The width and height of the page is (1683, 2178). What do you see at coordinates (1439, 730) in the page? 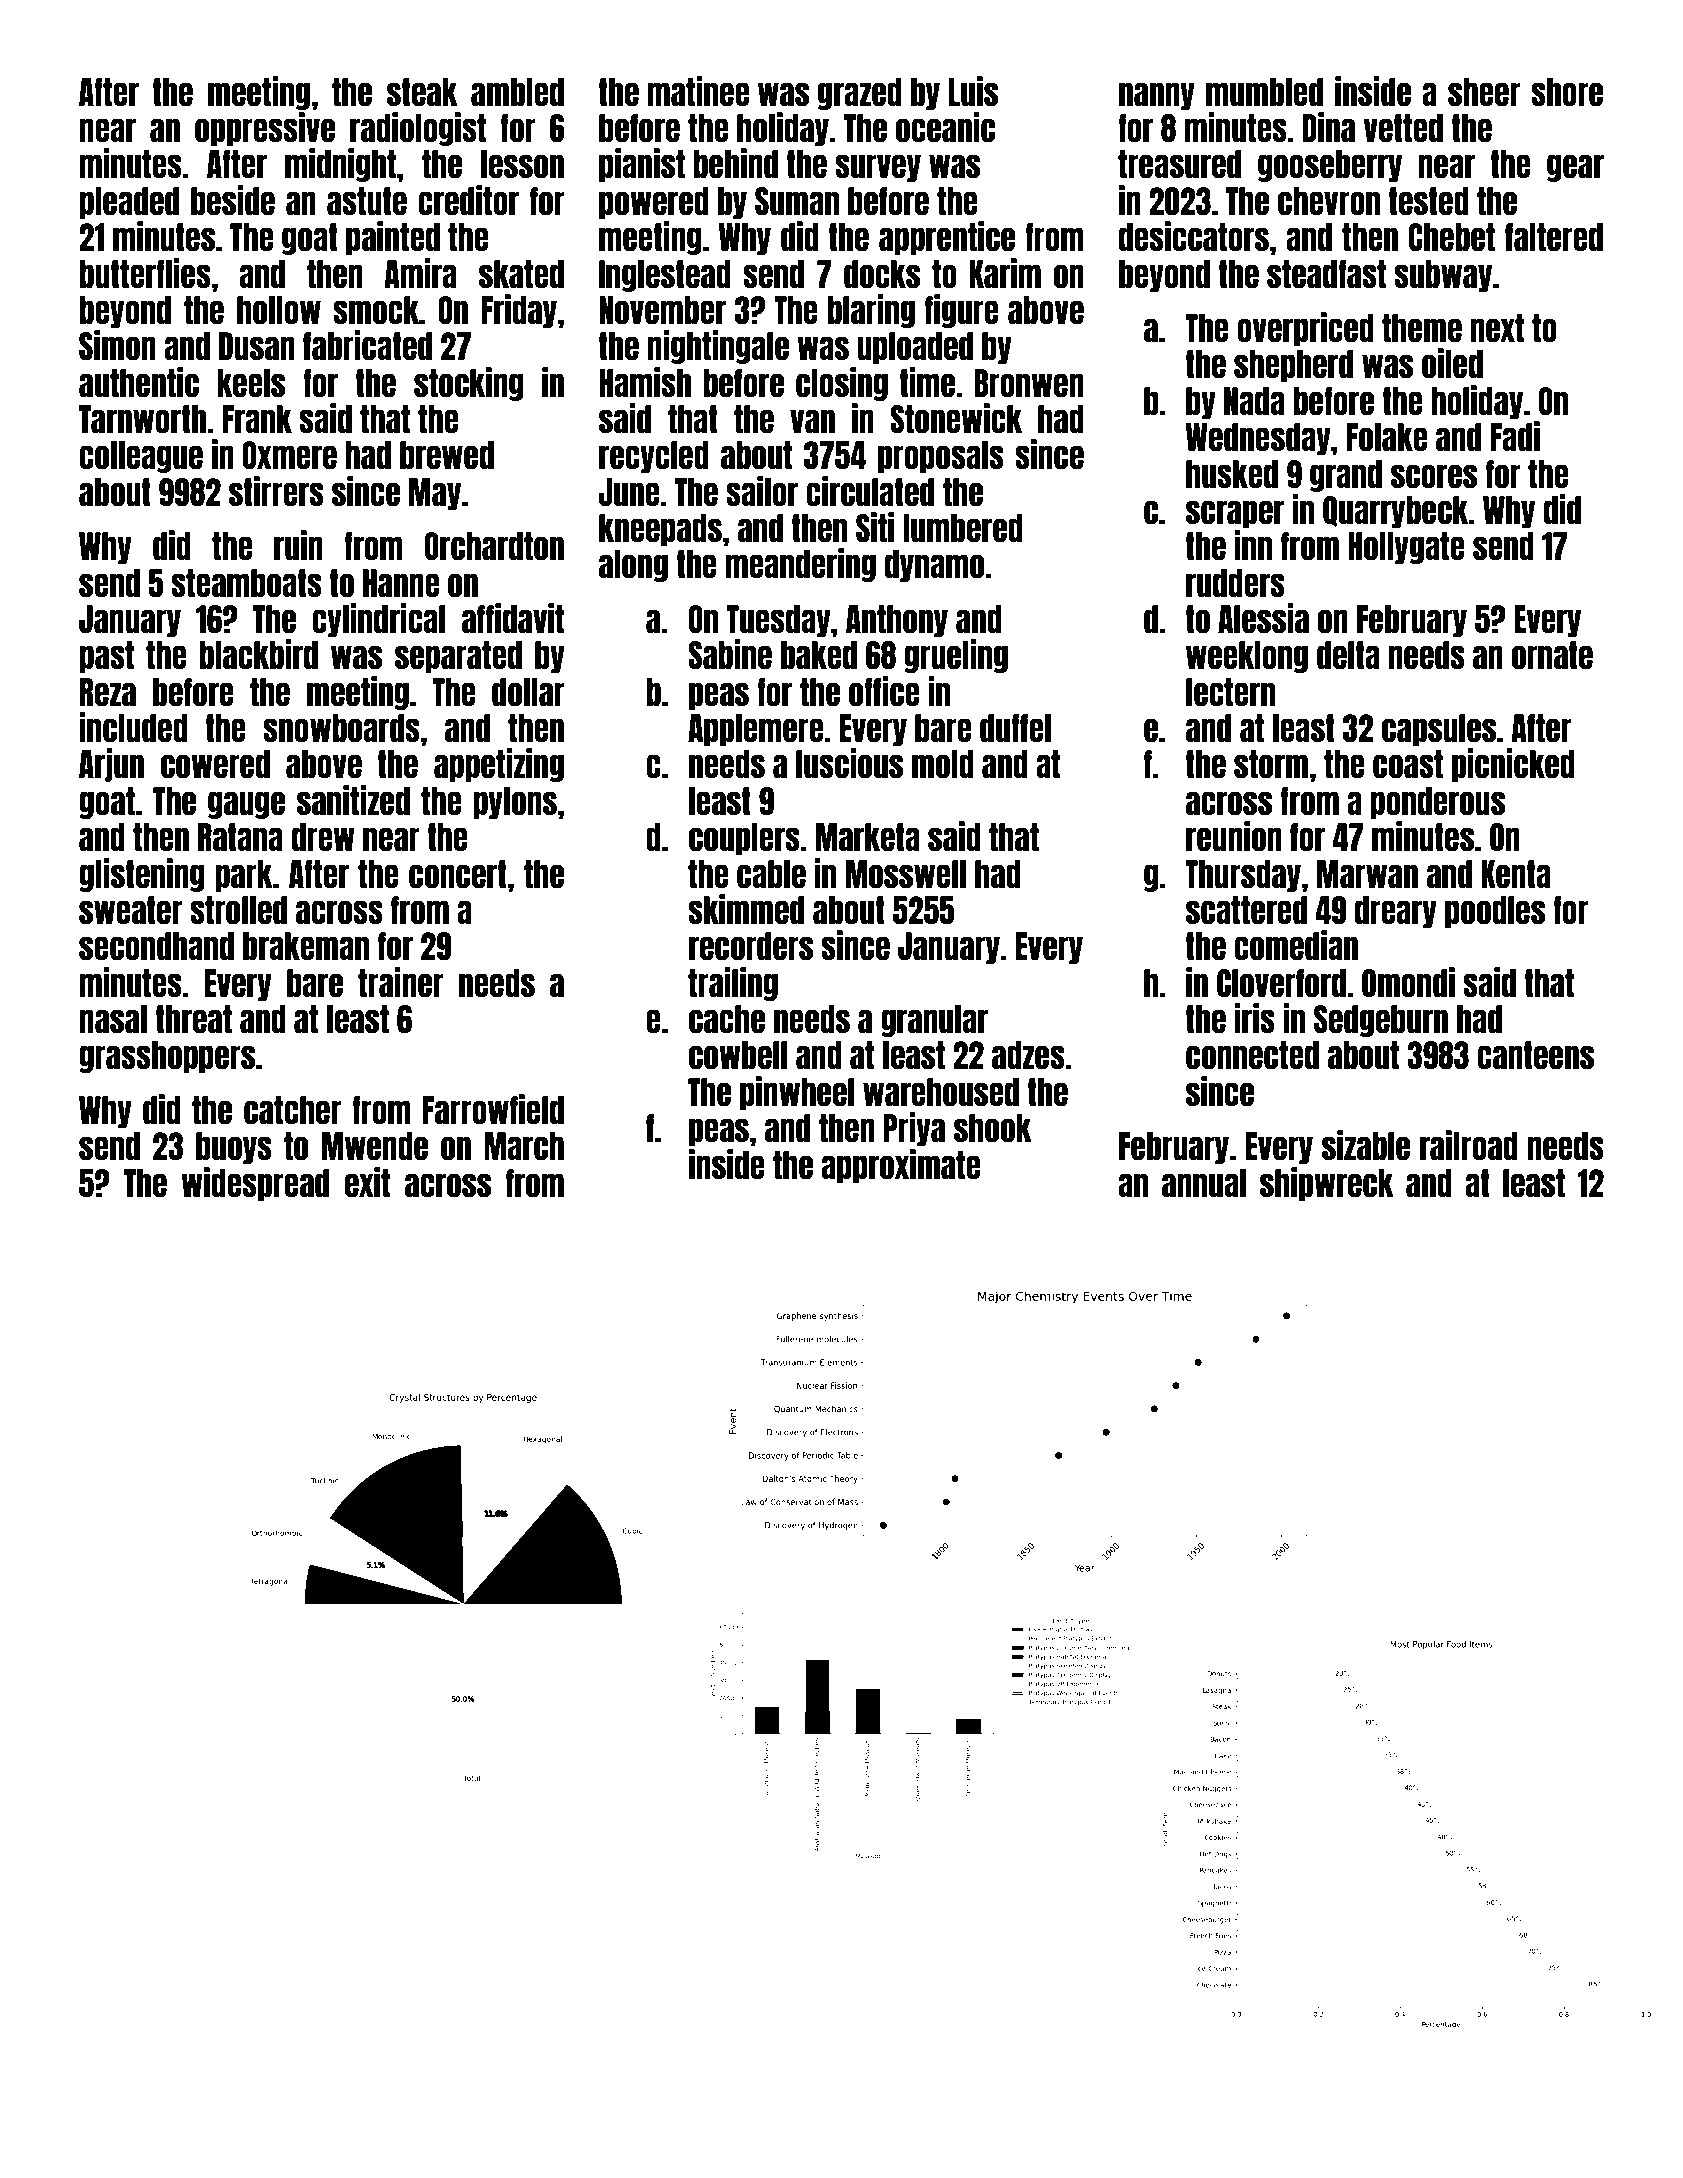
I see `capsules` at bounding box center [1439, 730].
